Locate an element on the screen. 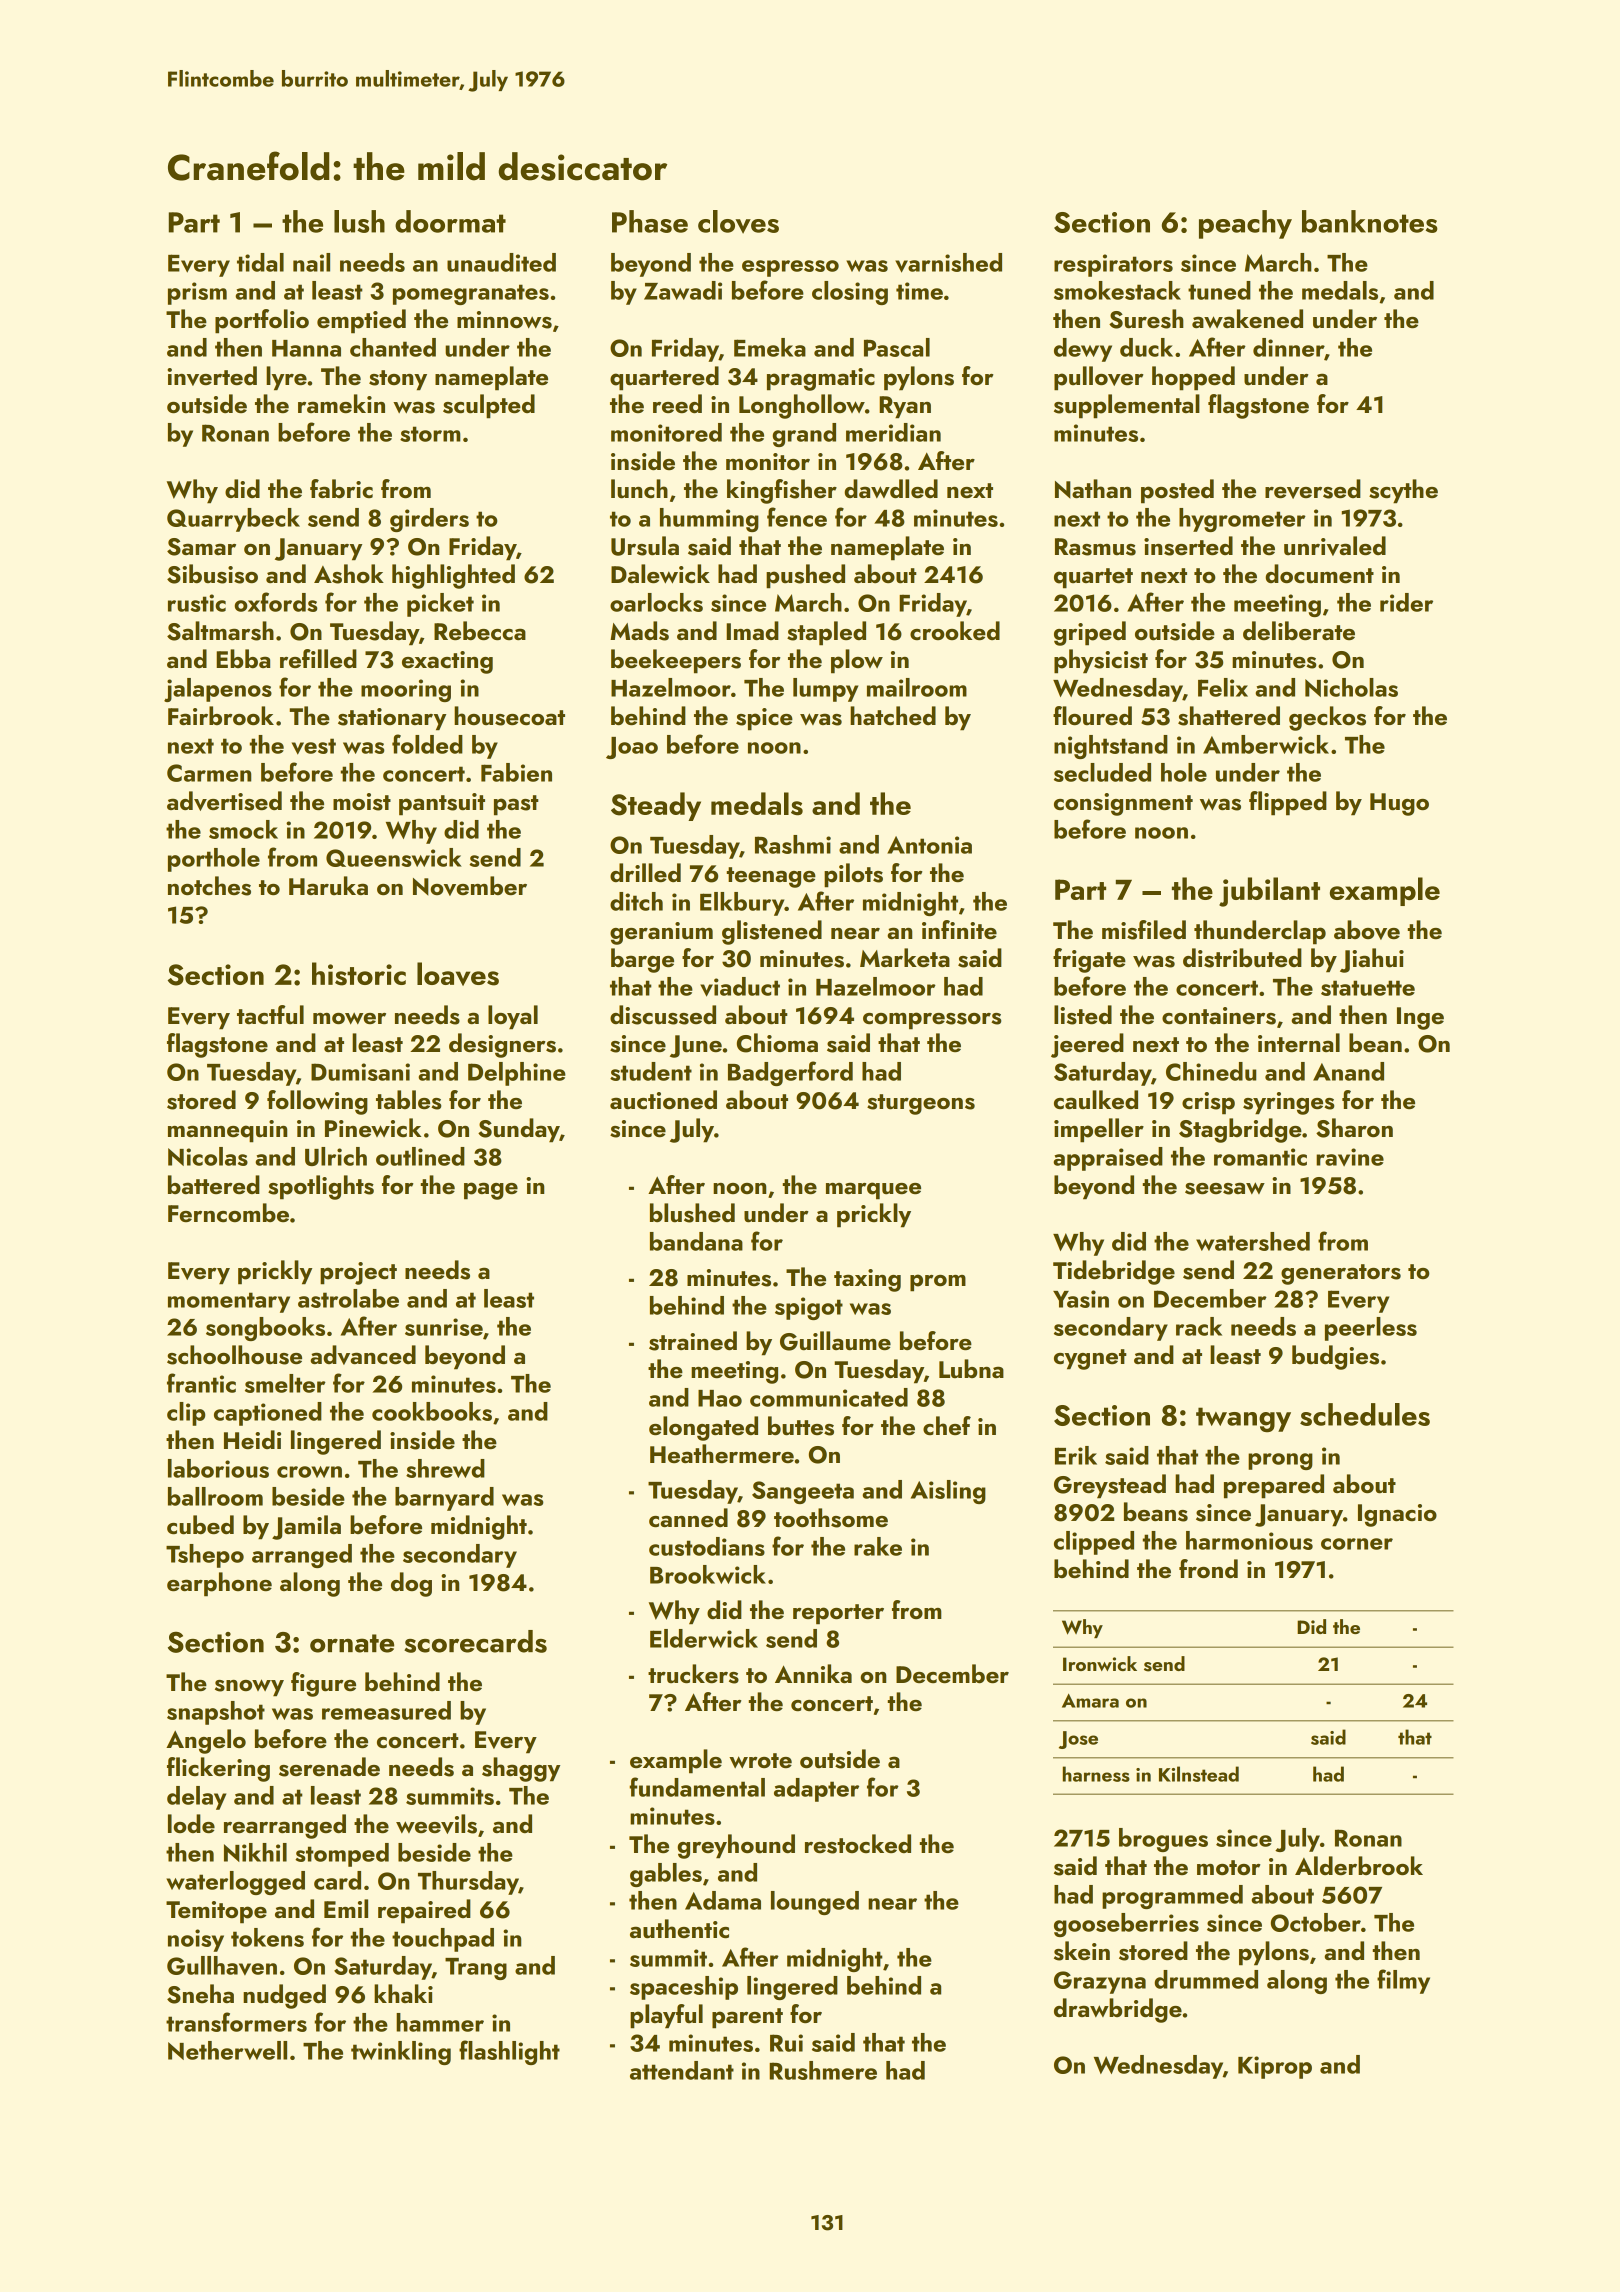 The width and height of the screenshot is (1620, 2292). Hanna is located at coordinates (306, 348).
